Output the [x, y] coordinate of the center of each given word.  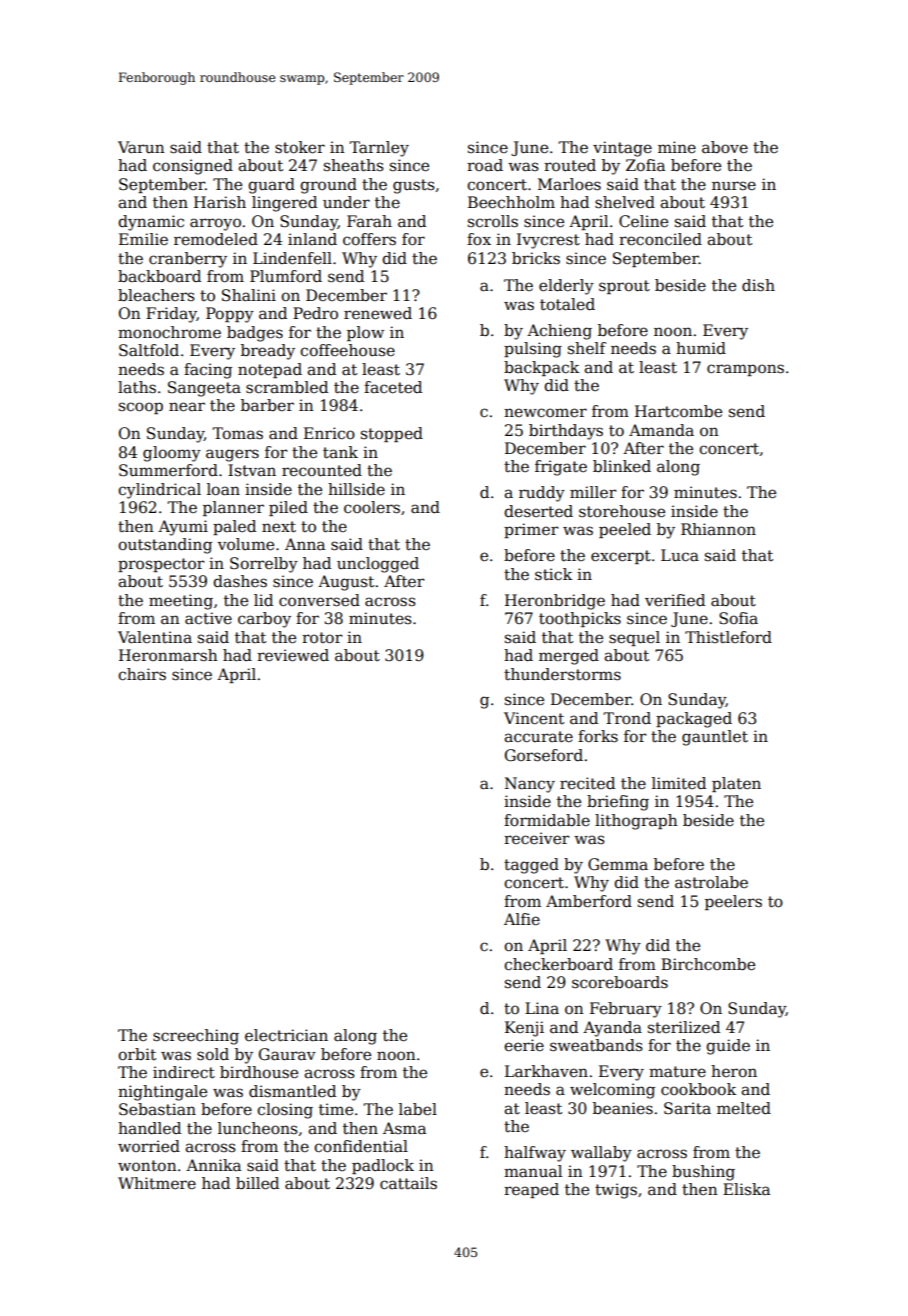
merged [569, 657]
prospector [161, 565]
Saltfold [149, 350]
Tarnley [379, 149]
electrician [286, 1035]
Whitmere [157, 1183]
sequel [634, 638]
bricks [536, 258]
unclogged [378, 565]
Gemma [618, 864]
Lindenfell [292, 258]
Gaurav [287, 1054]
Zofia [645, 165]
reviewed [293, 655]
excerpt [621, 557]
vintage [622, 149]
